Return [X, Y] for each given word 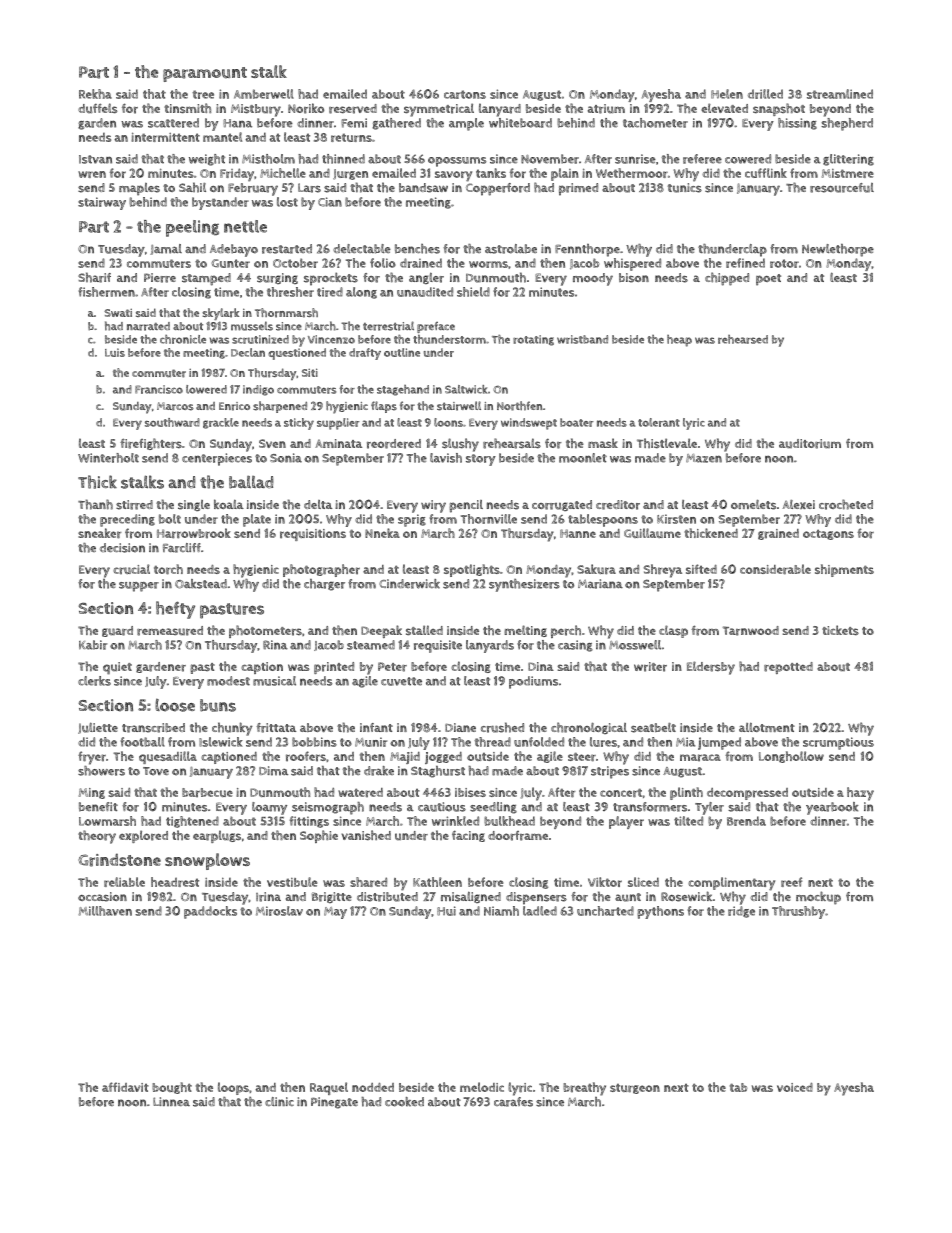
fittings [309, 822]
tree [203, 94]
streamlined [840, 94]
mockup [818, 898]
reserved [353, 109]
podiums [533, 682]
